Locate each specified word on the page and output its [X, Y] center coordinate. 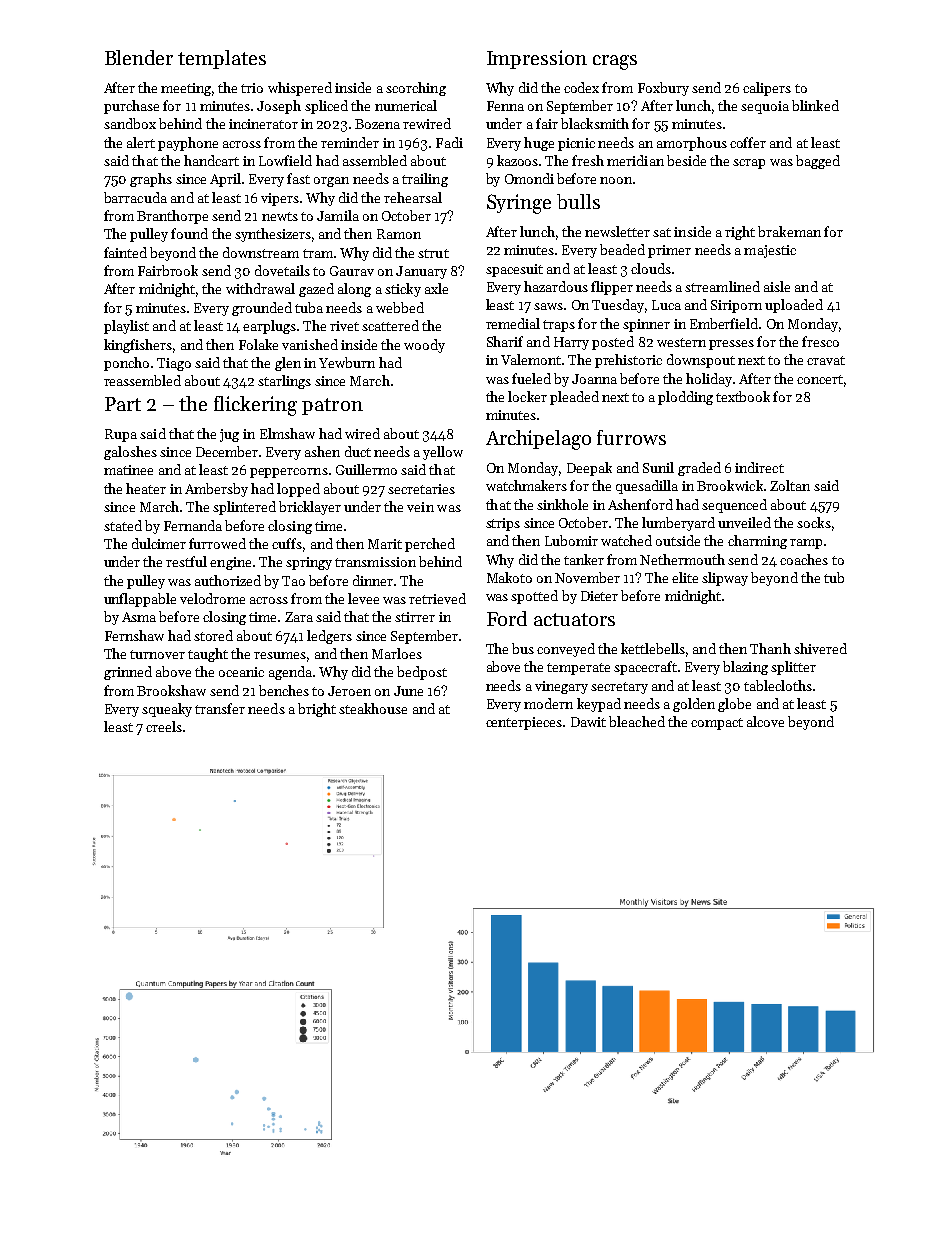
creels [164, 726]
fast [298, 178]
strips [503, 524]
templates [222, 59]
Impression [537, 59]
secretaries [421, 489]
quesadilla [647, 487]
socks [814, 522]
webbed [400, 307]
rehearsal [413, 197]
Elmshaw [287, 433]
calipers [767, 89]
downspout [701, 361]
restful [186, 561]
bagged [818, 162]
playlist [126, 327]
